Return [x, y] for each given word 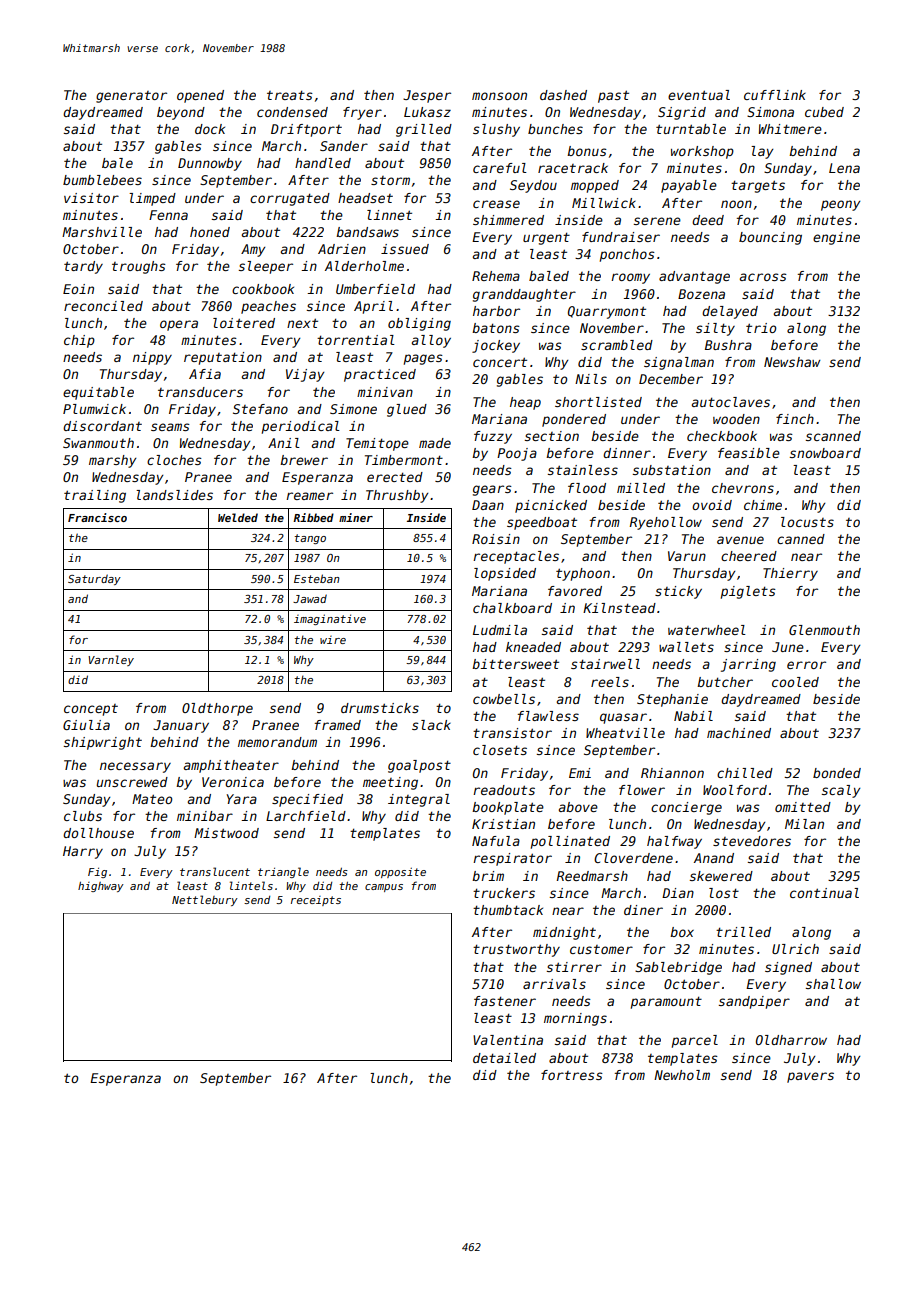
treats [290, 95]
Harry [83, 852]
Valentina [508, 1040]
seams [170, 427]
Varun [687, 556]
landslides [174, 495]
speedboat [542, 523]
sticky [678, 592]
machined [739, 733]
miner [356, 517]
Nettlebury [205, 900]
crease [496, 204]
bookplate [508, 808]
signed [788, 968]
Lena [844, 168]
